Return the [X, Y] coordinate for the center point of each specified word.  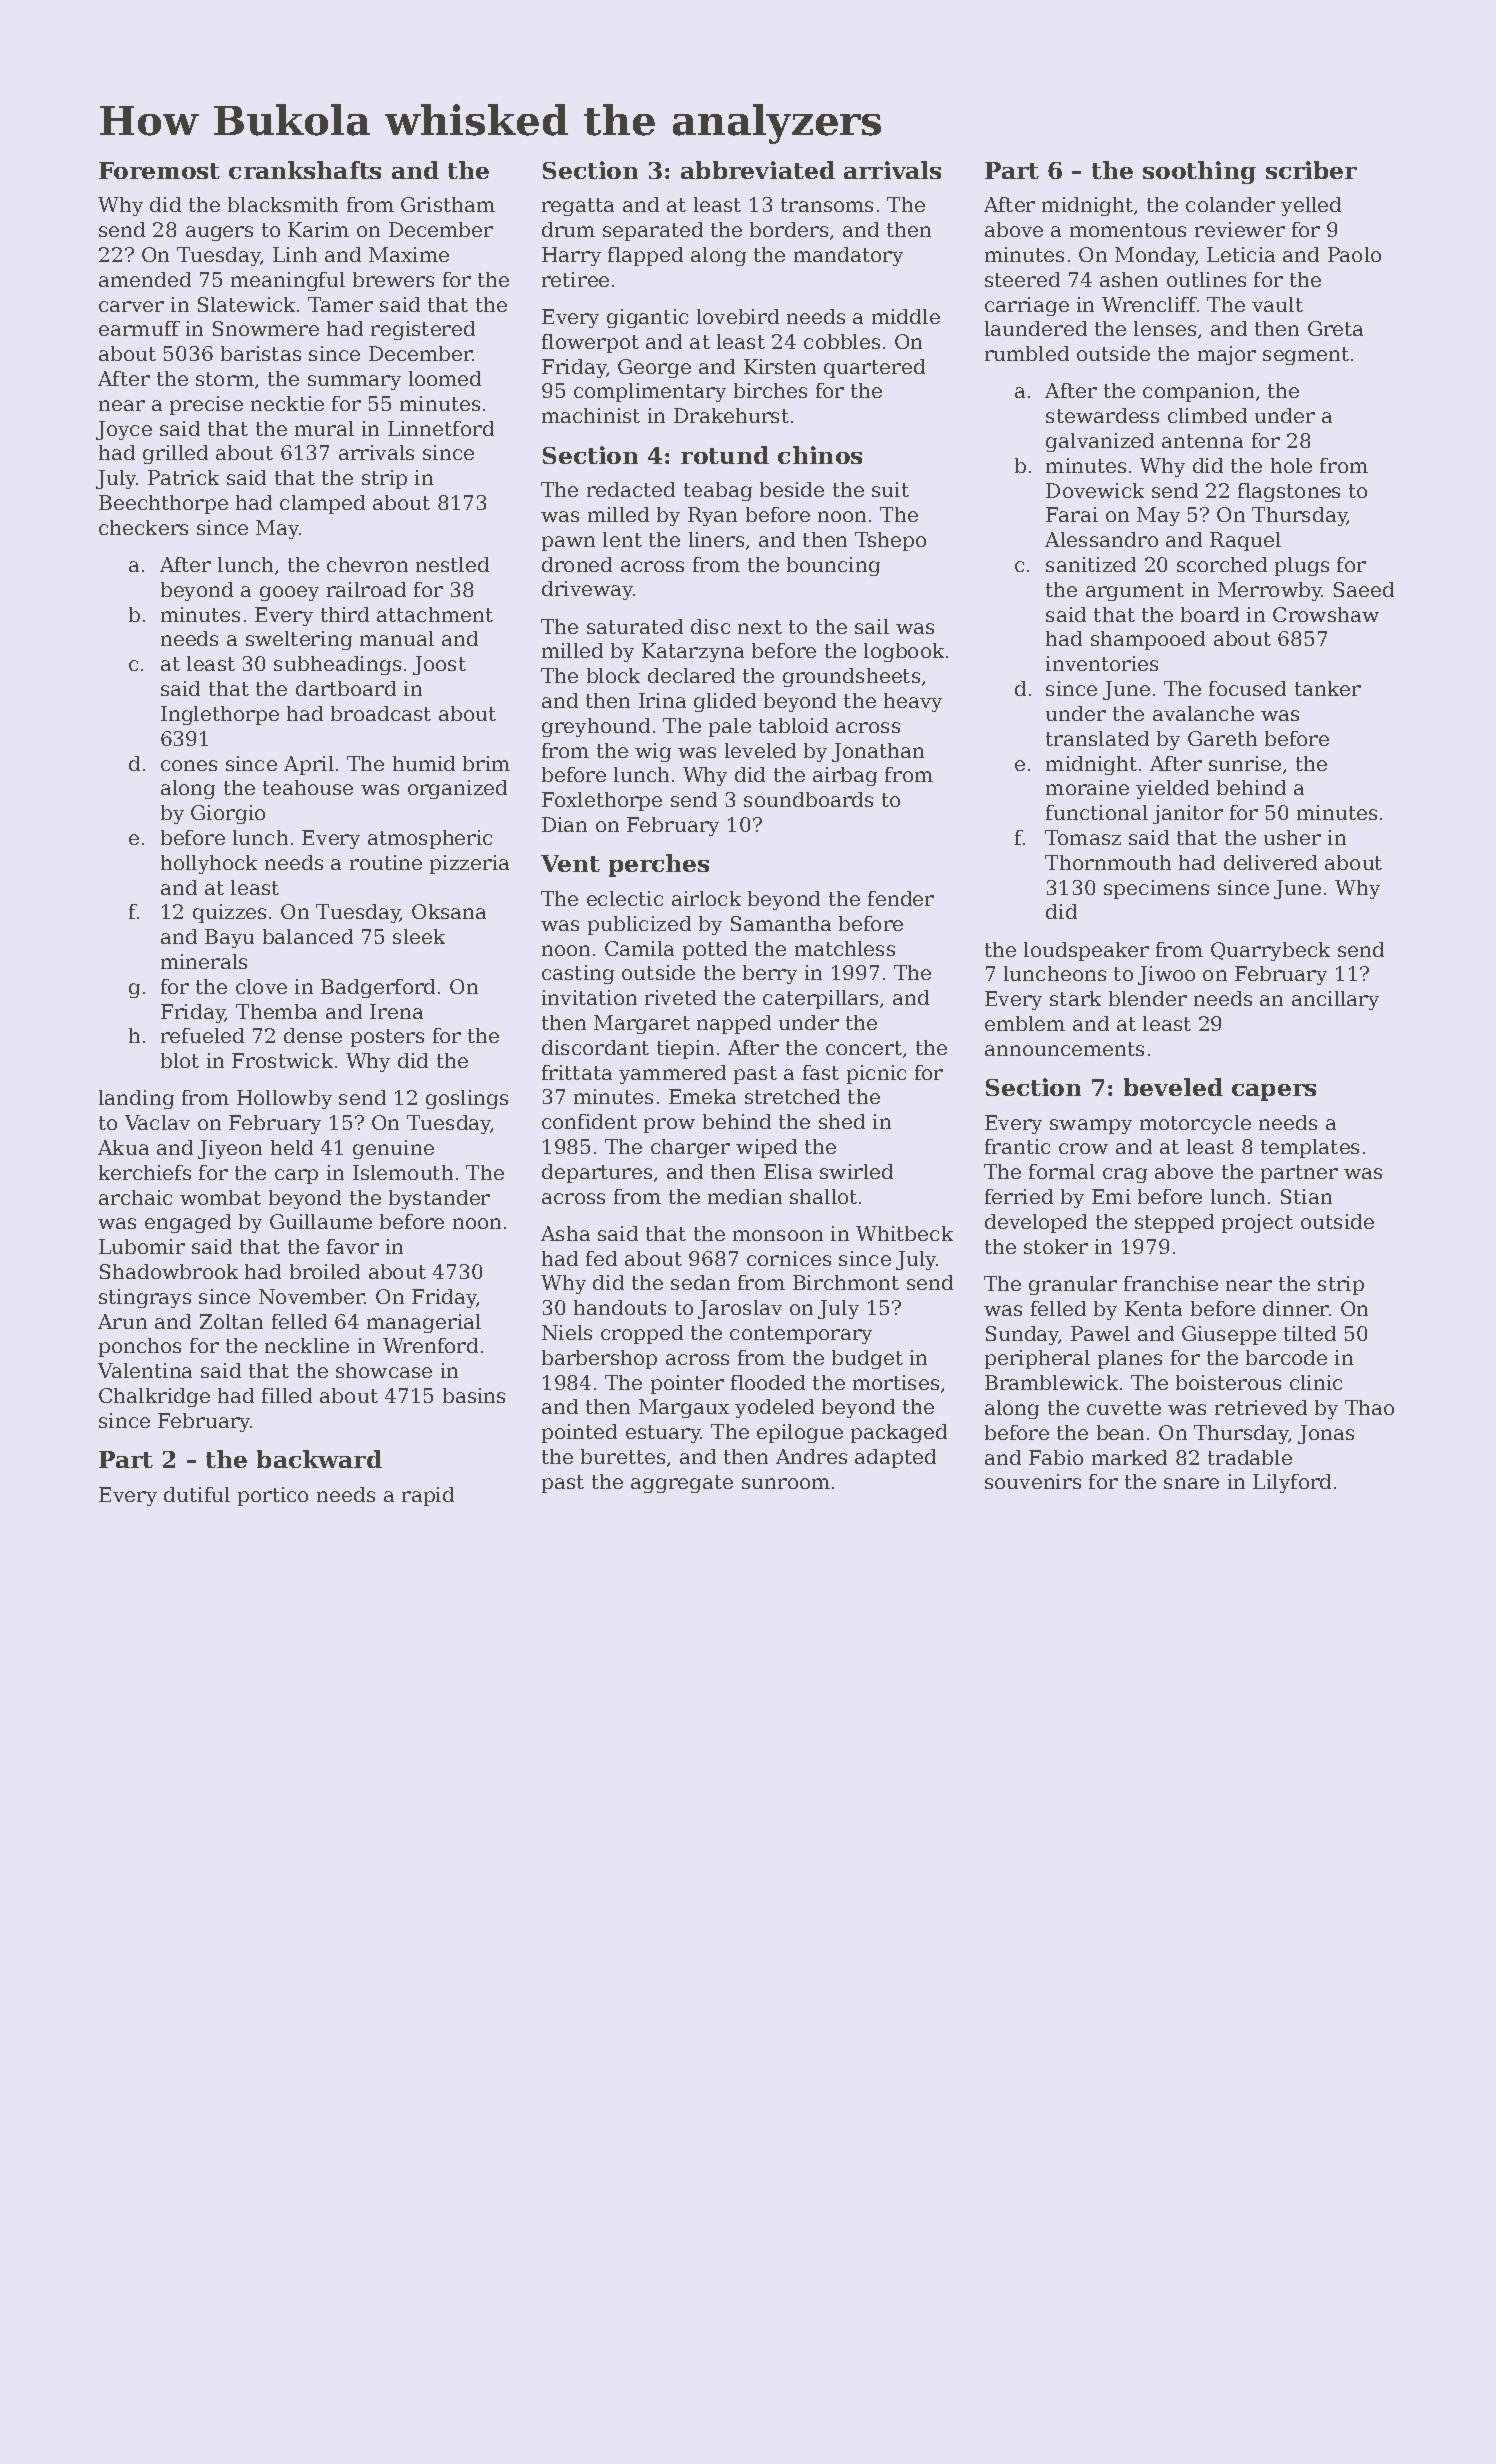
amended [145, 279]
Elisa [788, 1171]
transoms [827, 205]
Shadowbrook [169, 1271]
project [1257, 1223]
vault [1277, 304]
